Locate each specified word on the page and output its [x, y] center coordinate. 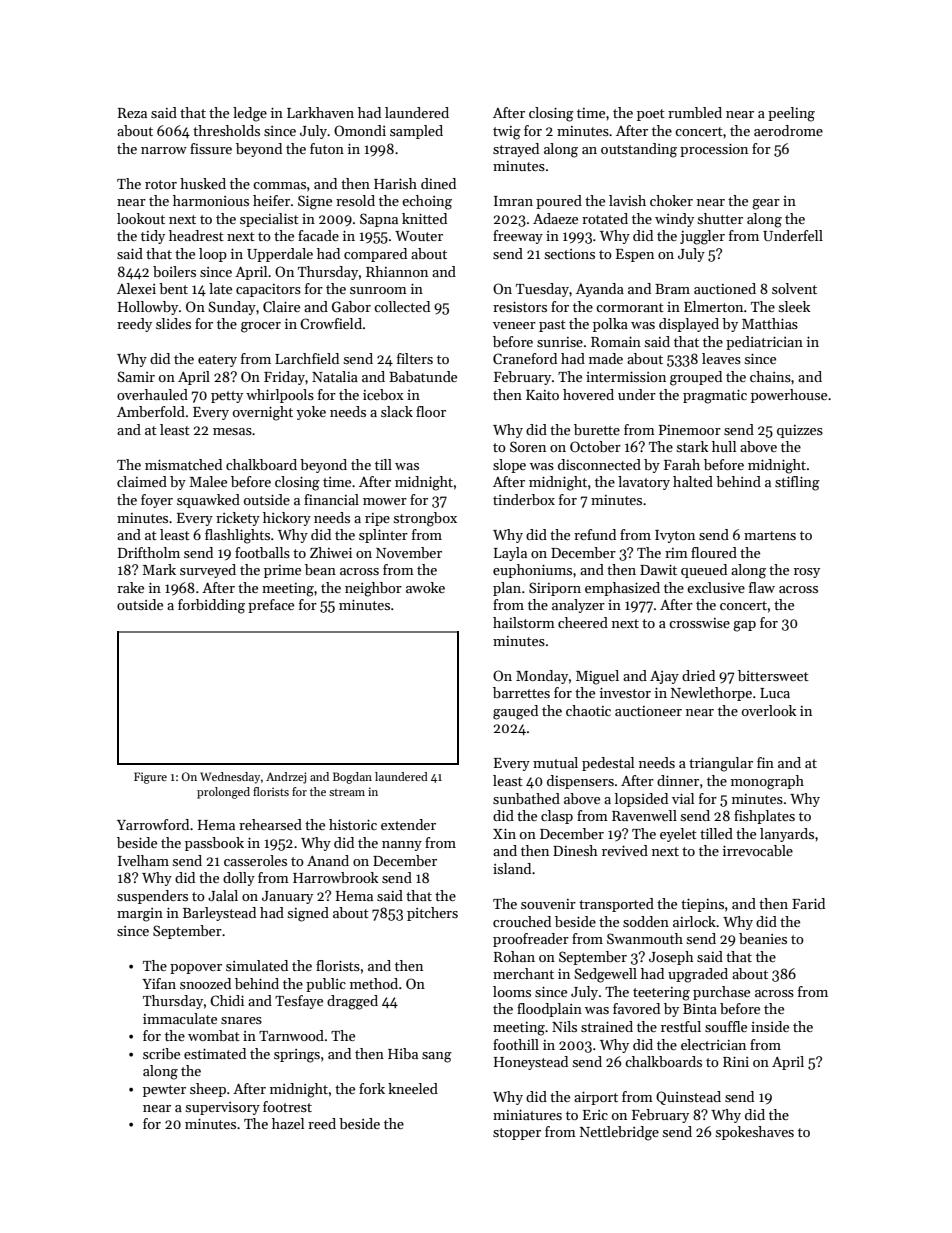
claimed [142, 481]
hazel [288, 1123]
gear [766, 204]
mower [385, 501]
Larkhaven [320, 112]
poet [651, 115]
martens [770, 535]
